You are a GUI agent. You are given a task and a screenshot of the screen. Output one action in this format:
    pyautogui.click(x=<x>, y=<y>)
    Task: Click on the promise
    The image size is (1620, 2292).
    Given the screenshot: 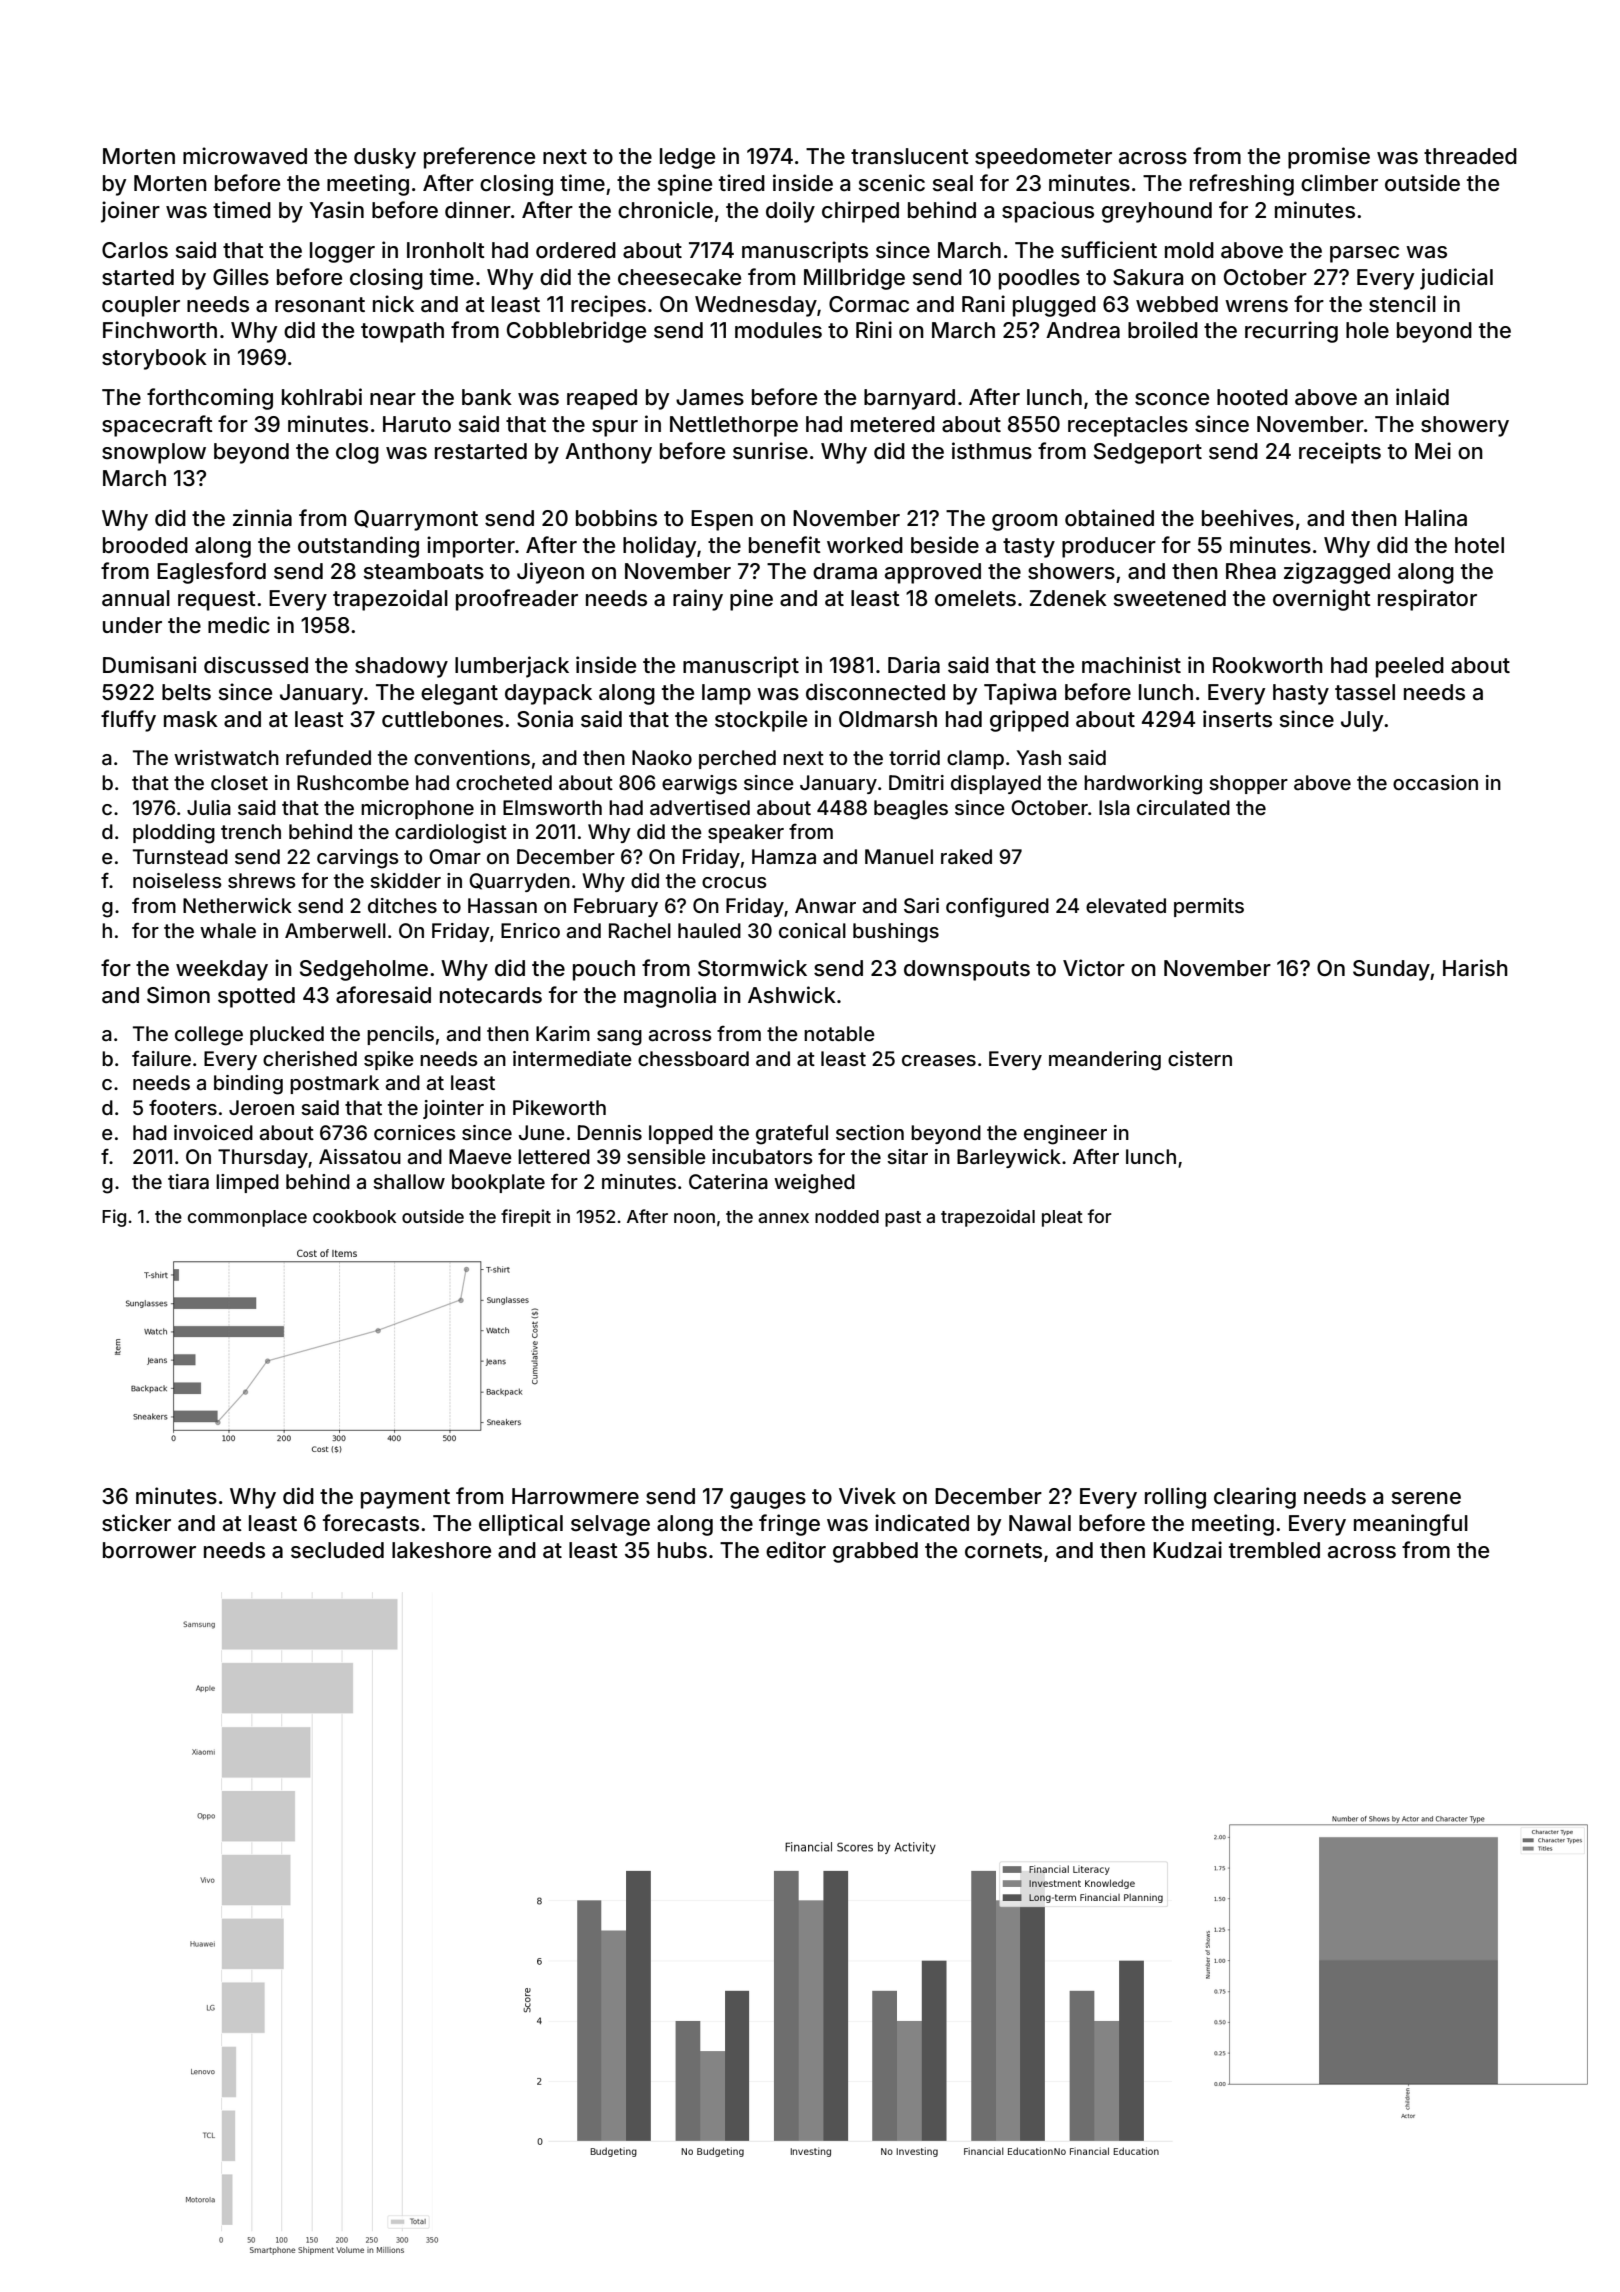 What is the action you would take?
    pyautogui.click(x=1329, y=158)
